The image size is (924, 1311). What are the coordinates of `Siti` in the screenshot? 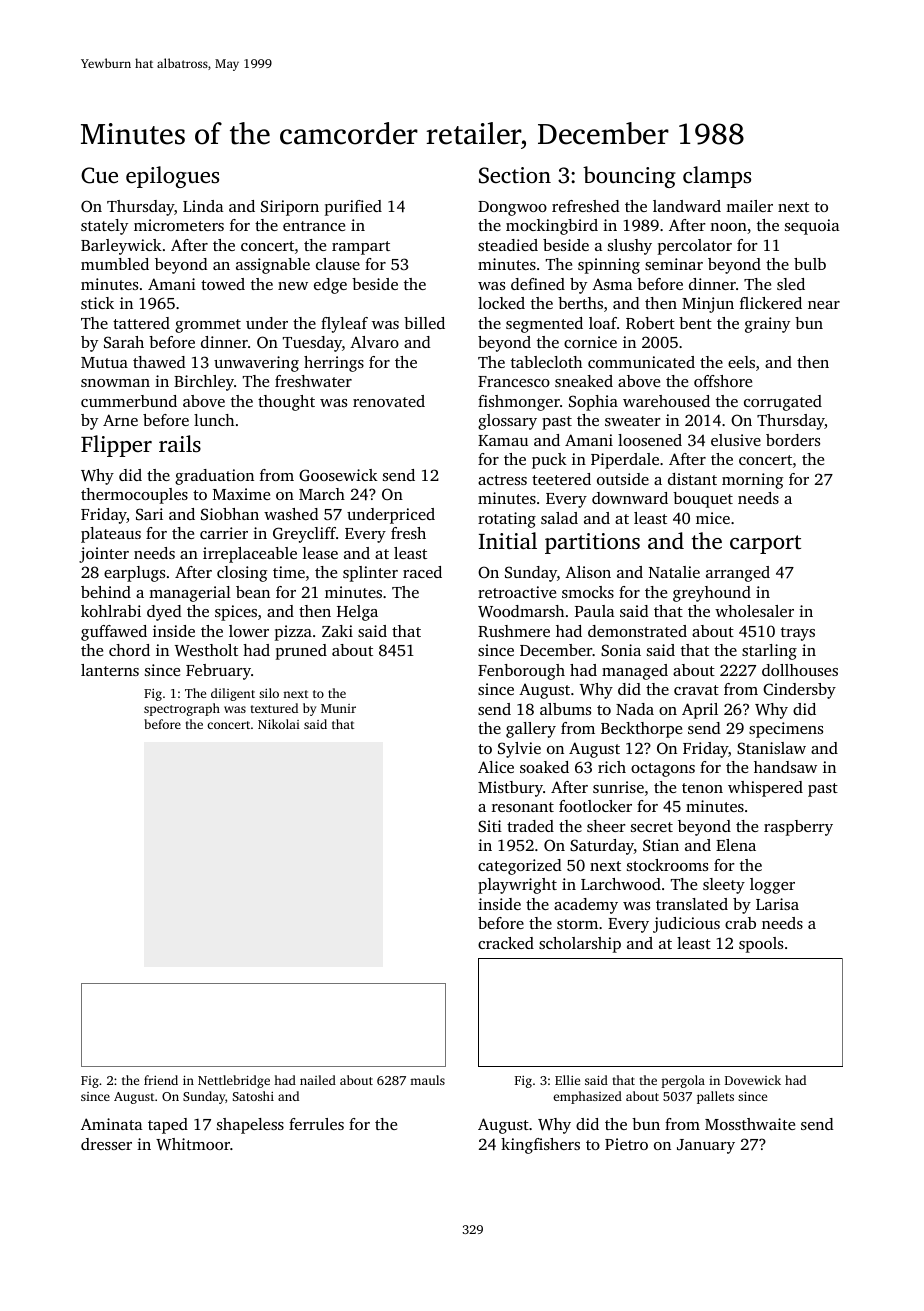 It's located at (490, 826).
